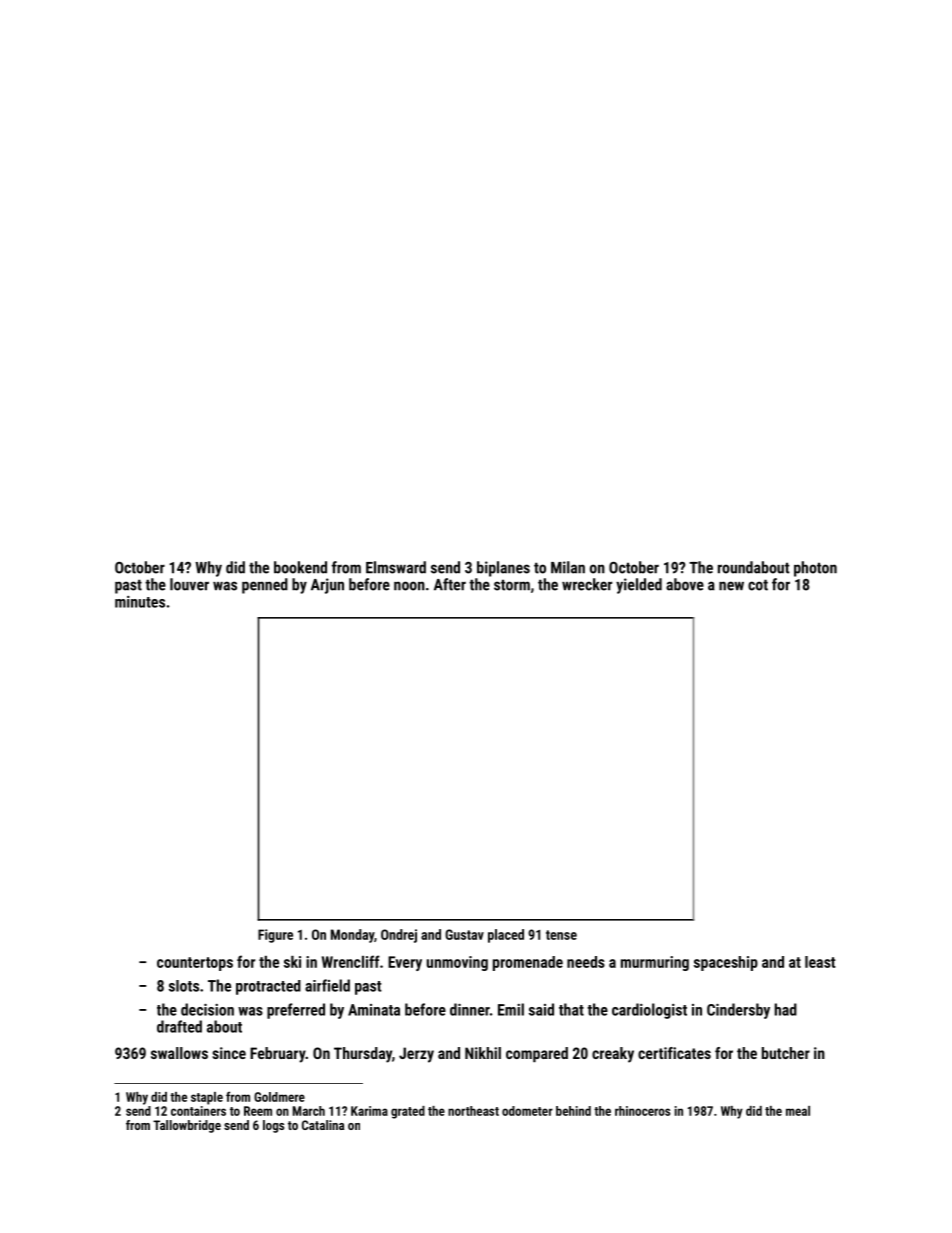 The image size is (952, 1233). What do you see at coordinates (587, 584) in the page?
I see `wrecker` at bounding box center [587, 584].
